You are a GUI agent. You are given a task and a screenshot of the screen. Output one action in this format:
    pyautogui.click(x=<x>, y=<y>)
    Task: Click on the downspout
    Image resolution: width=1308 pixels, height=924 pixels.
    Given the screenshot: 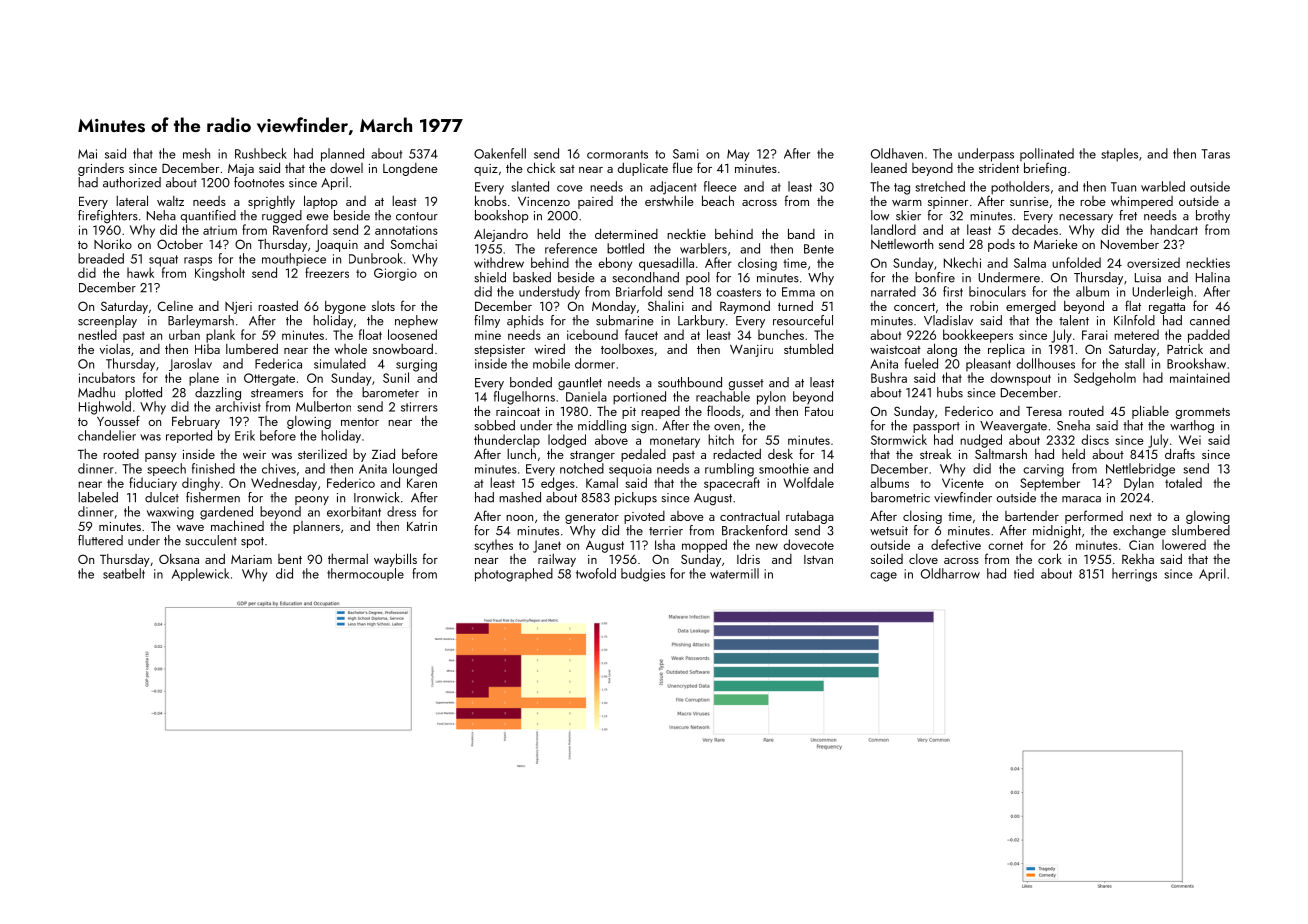 What is the action you would take?
    pyautogui.click(x=1021, y=379)
